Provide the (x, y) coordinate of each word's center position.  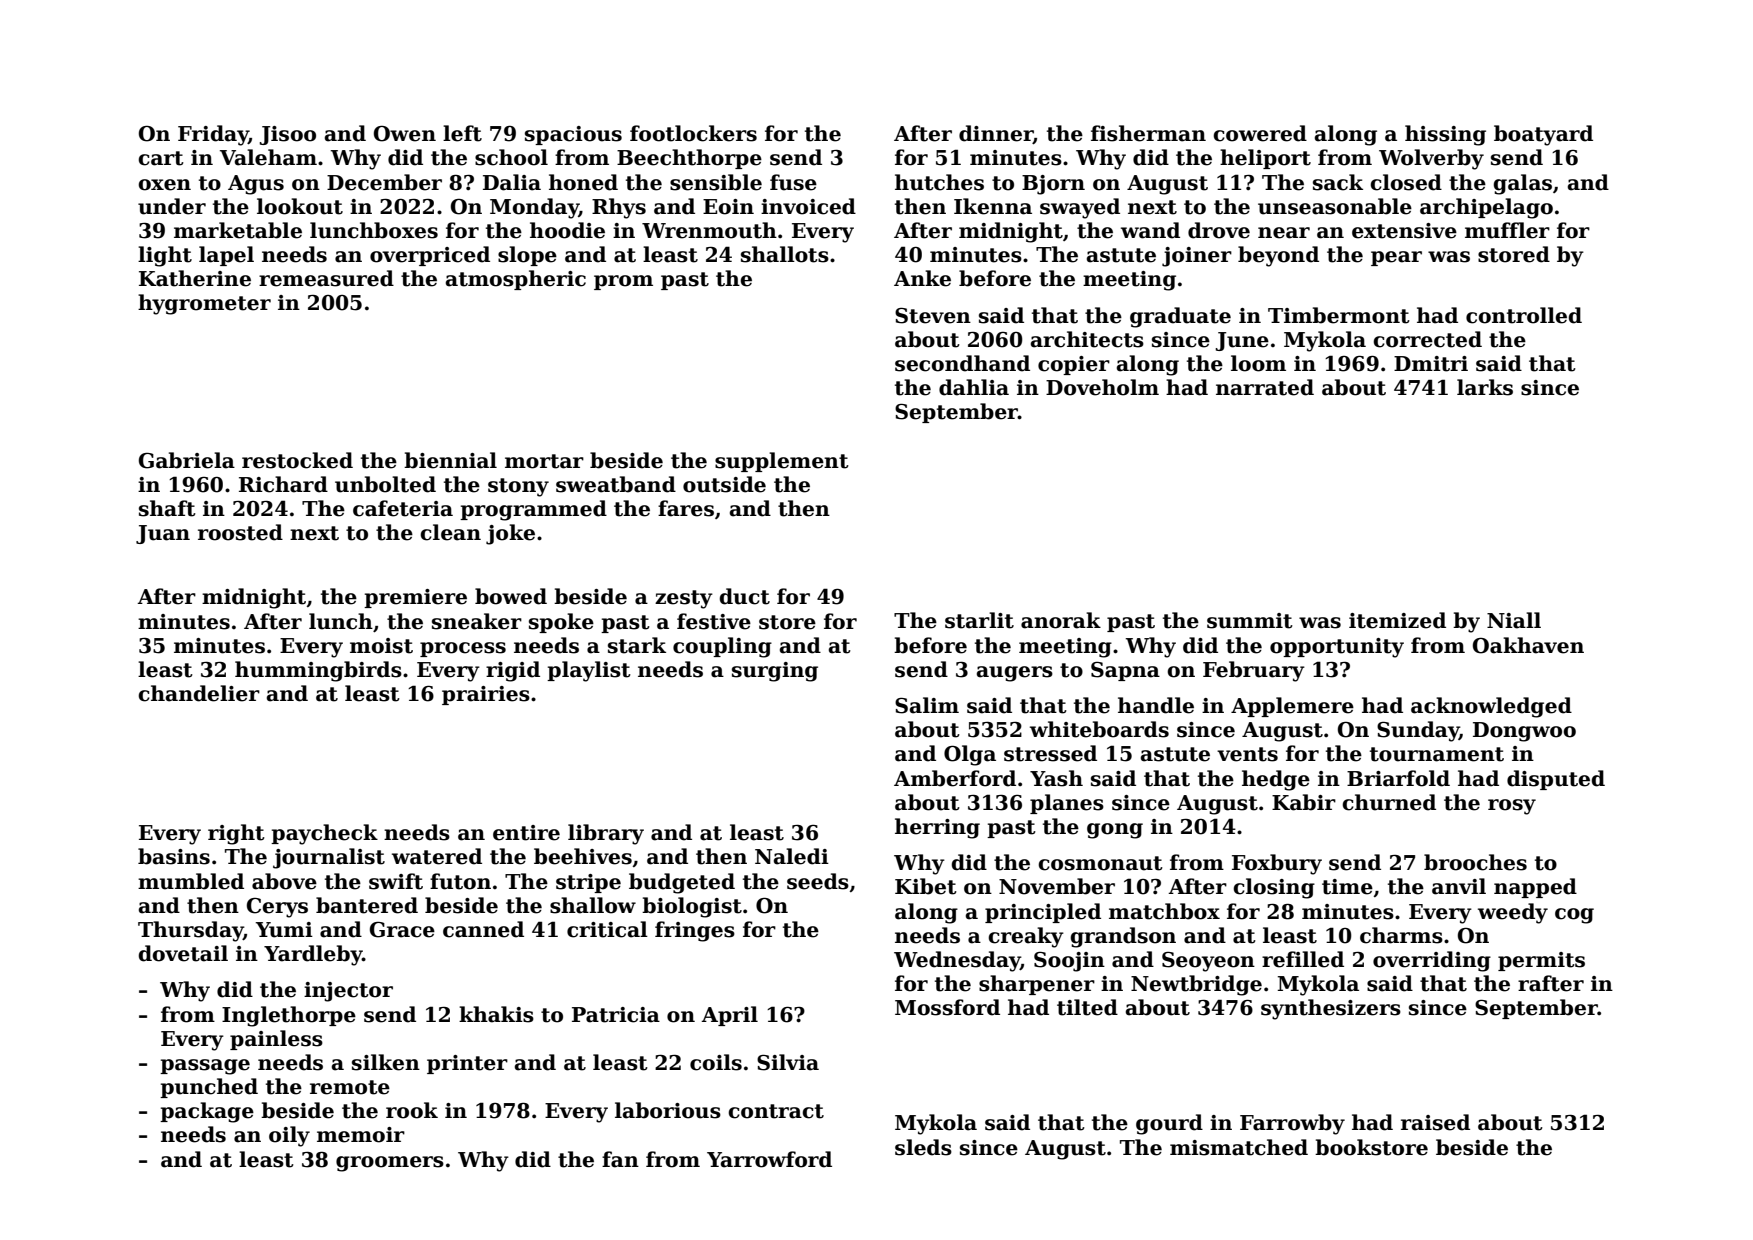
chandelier (199, 693)
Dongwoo (1524, 732)
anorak (1061, 620)
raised (1435, 1122)
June (1242, 341)
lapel (226, 256)
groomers (390, 1164)
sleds (923, 1147)
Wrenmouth (709, 230)
